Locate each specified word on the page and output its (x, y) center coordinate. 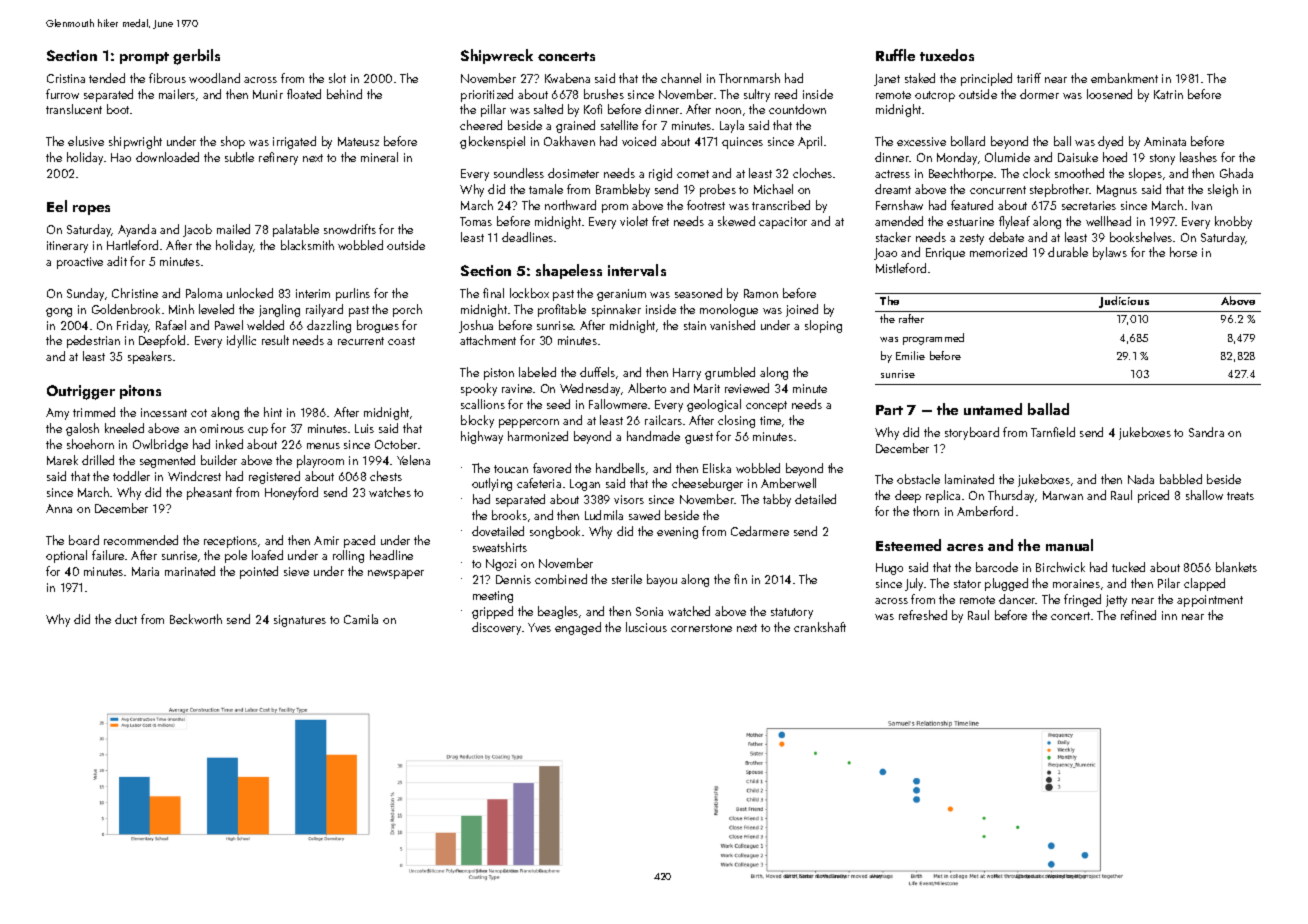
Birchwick (1060, 567)
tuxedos (947, 55)
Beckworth (196, 619)
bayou (662, 580)
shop (233, 142)
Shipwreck (497, 56)
